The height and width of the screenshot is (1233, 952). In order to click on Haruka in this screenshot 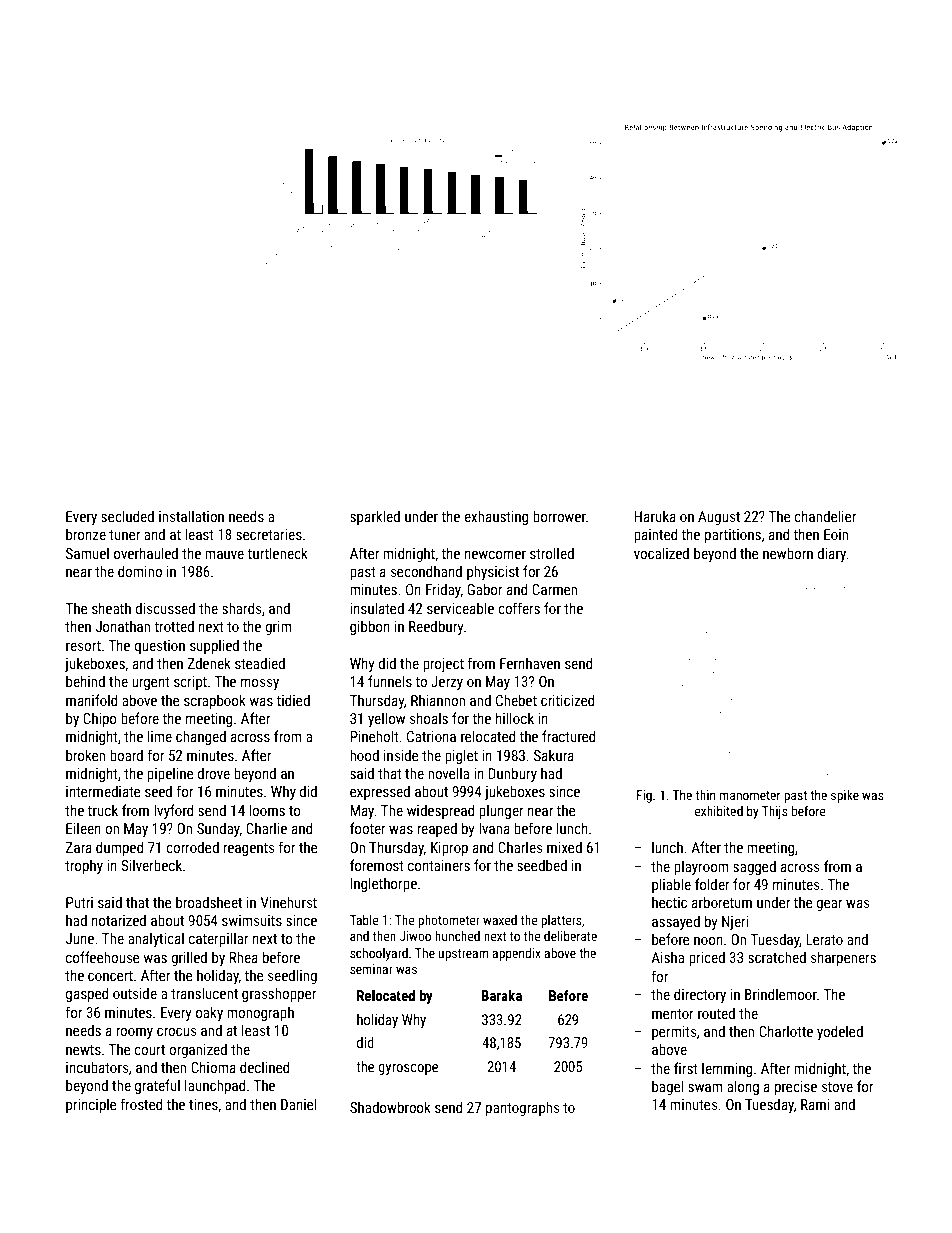, I will do `click(655, 516)`.
